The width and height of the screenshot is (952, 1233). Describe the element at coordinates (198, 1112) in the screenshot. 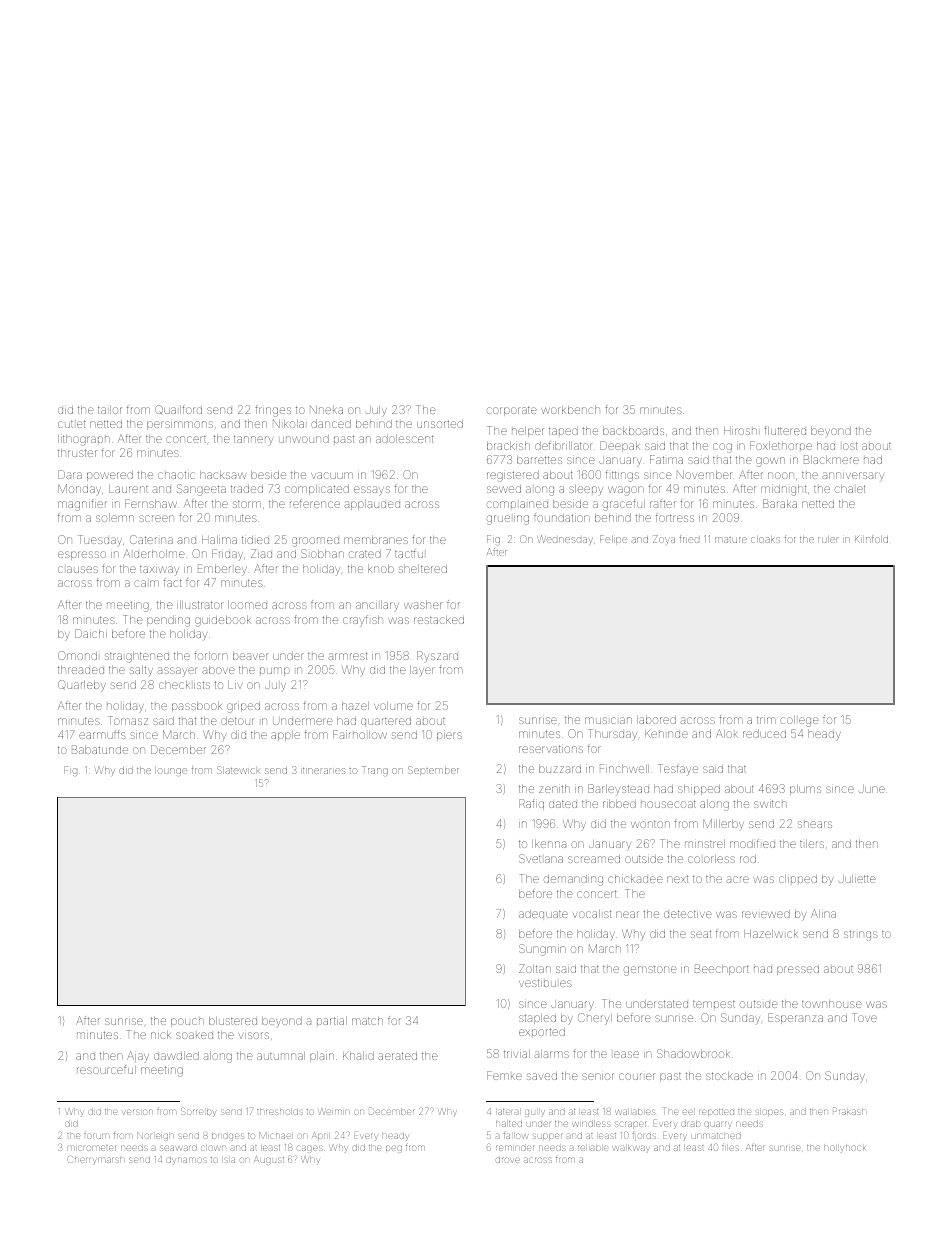

I see `Sorrelby` at that location.
